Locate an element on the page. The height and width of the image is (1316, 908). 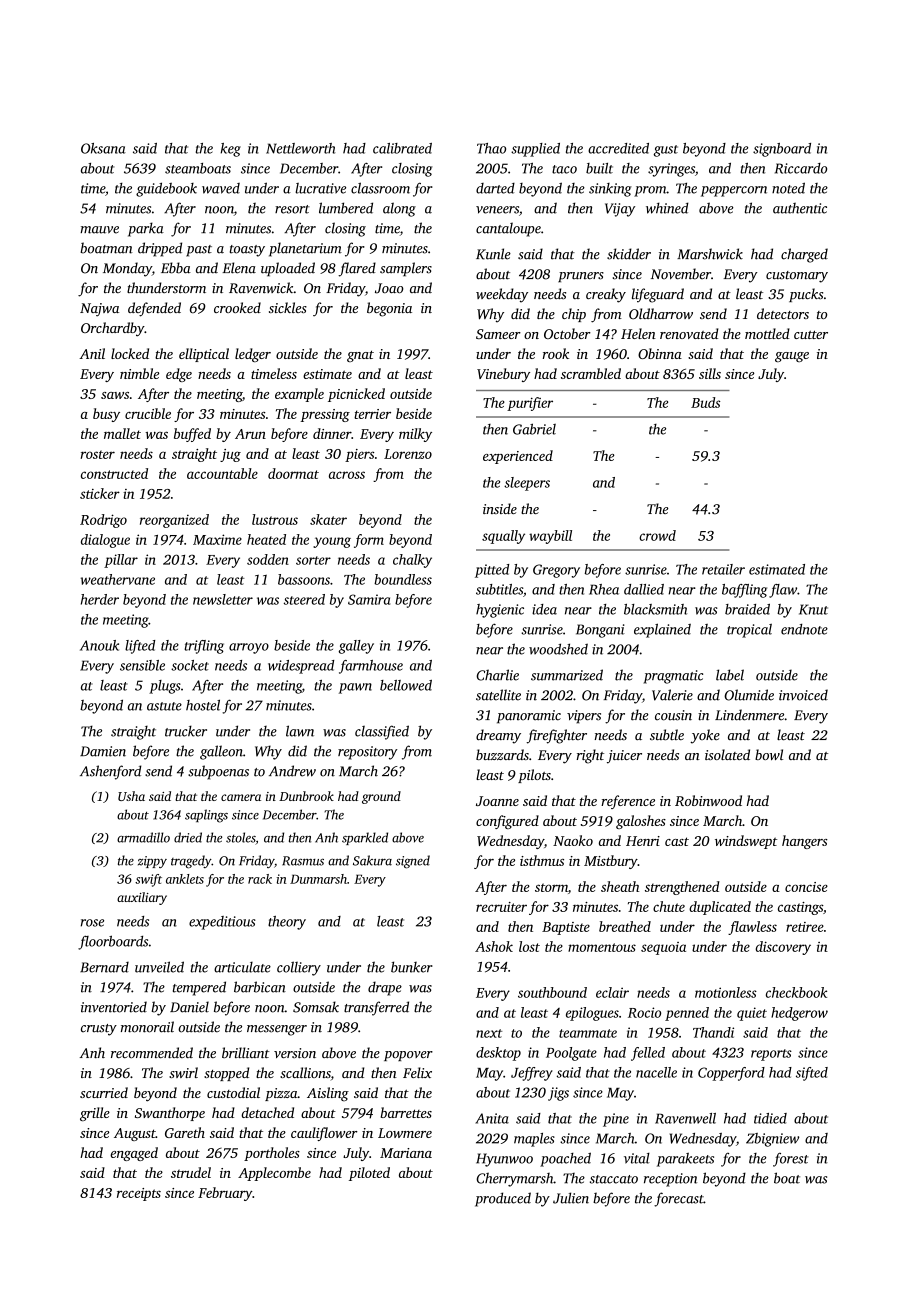
drape is located at coordinates (385, 988).
